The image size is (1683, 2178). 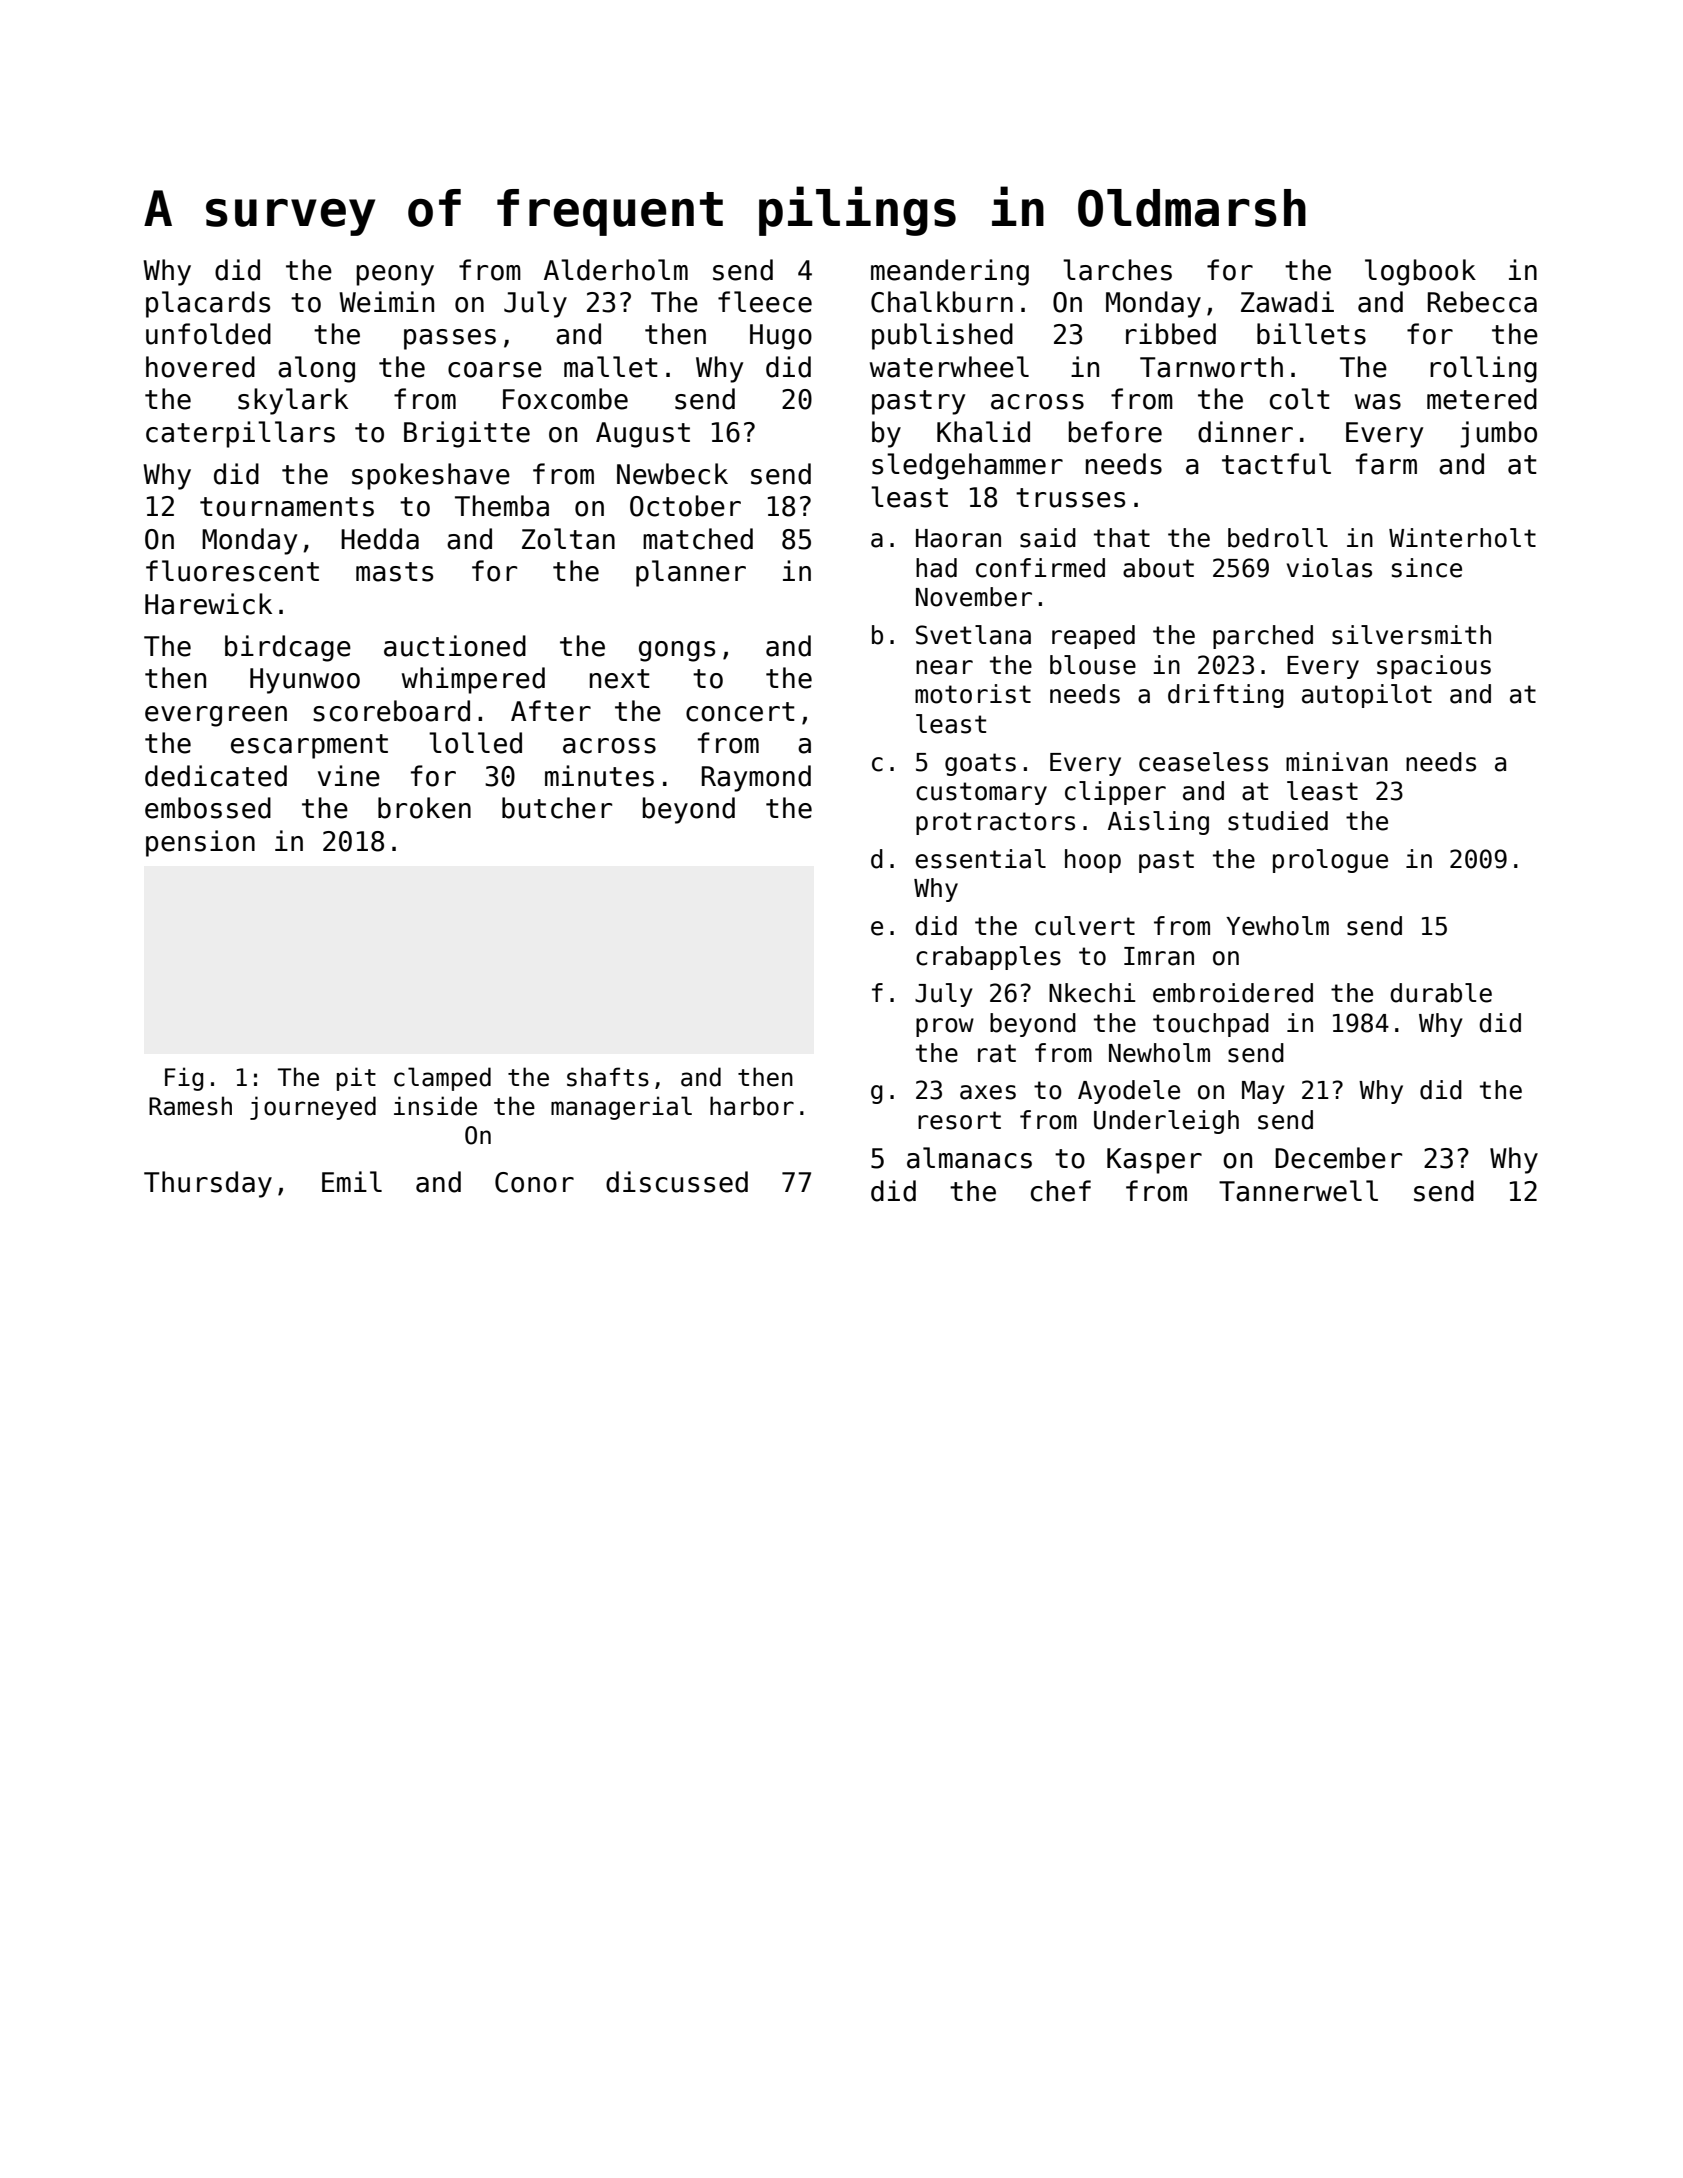 I want to click on meandering, so click(x=950, y=272).
